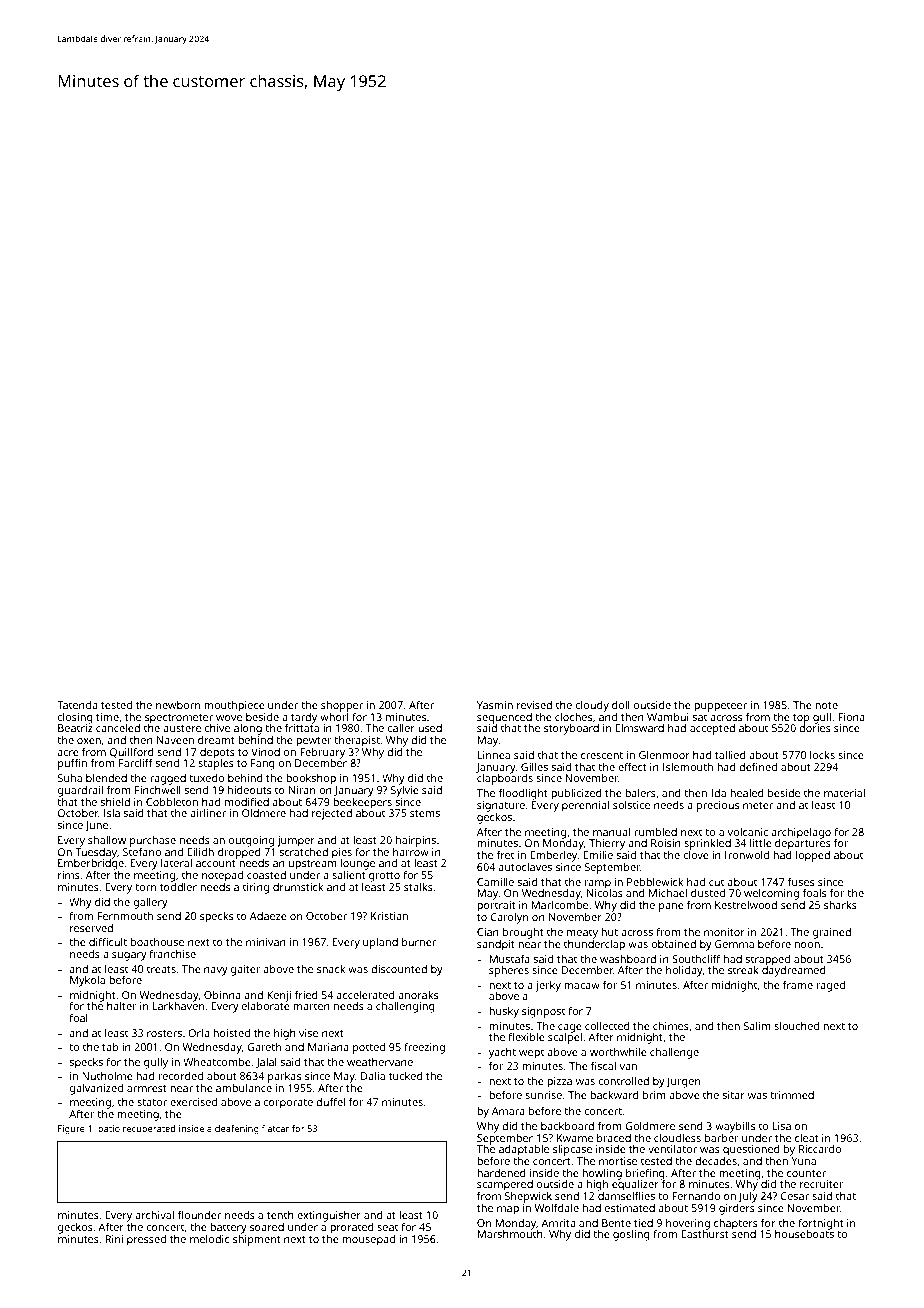  What do you see at coordinates (621, 705) in the image?
I see `doll` at bounding box center [621, 705].
